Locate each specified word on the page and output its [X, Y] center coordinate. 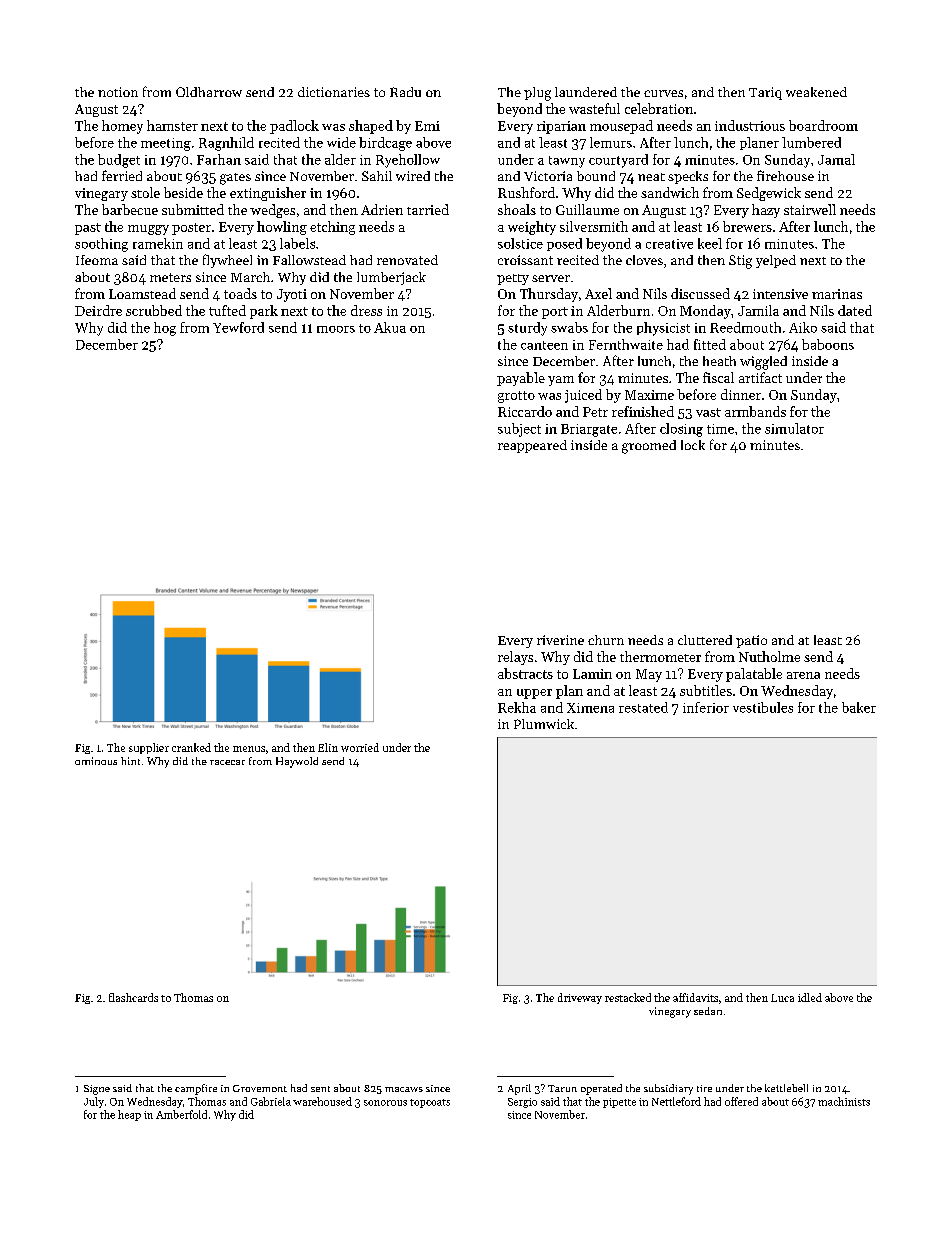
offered [741, 1101]
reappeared [532, 446]
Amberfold [181, 1114]
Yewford [238, 327]
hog [165, 329]
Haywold [297, 762]
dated [855, 310]
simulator [794, 428]
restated [643, 707]
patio [751, 641]
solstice [520, 243]
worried [360, 747]
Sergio [522, 1103]
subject [519, 430]
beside [183, 192]
